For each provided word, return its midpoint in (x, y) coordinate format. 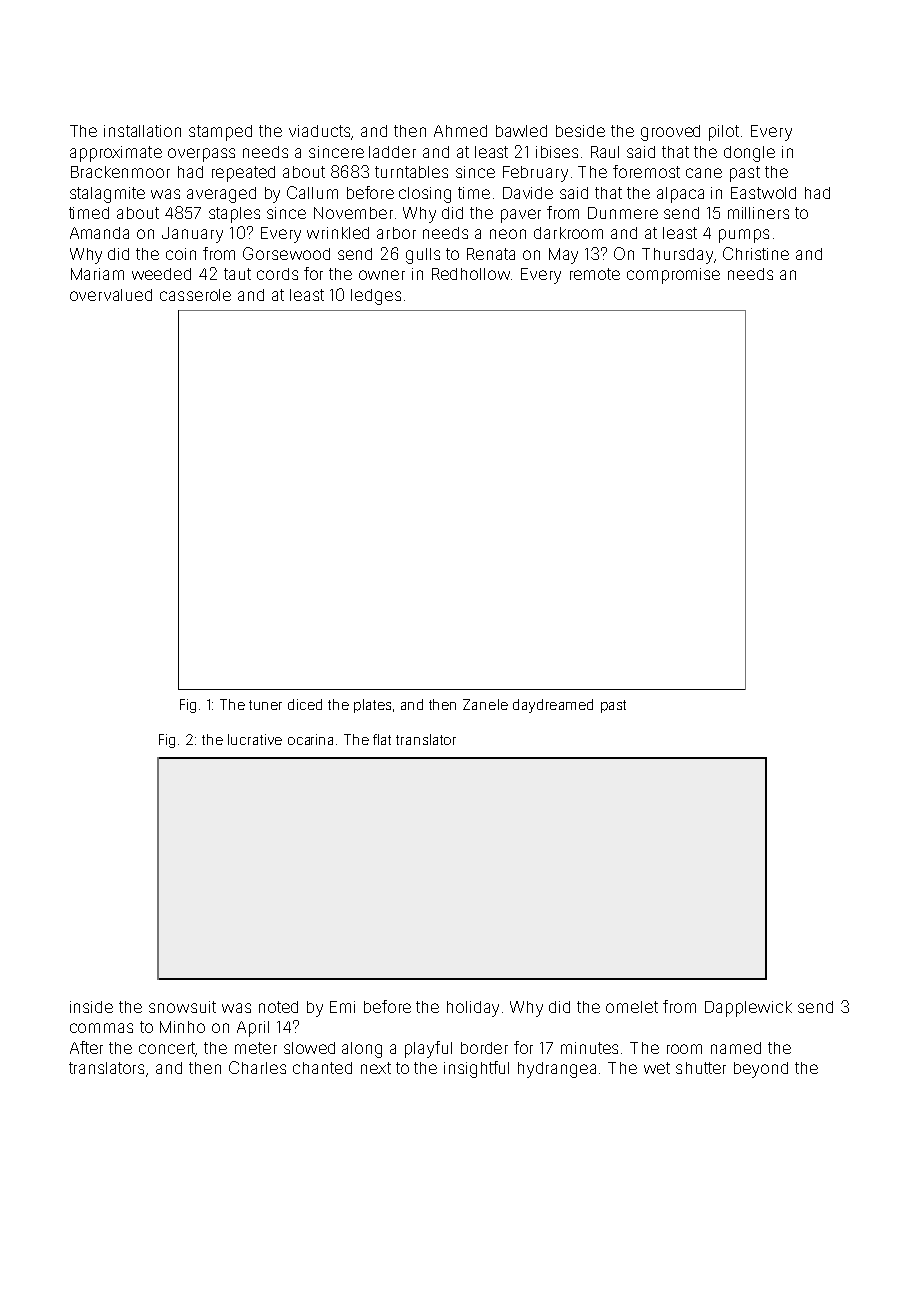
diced (305, 704)
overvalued (111, 295)
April (253, 1029)
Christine (756, 253)
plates (372, 706)
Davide (528, 193)
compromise (673, 276)
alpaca (680, 195)
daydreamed (553, 706)
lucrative (255, 739)
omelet (632, 1007)
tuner (265, 705)
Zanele (485, 704)
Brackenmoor (120, 172)
